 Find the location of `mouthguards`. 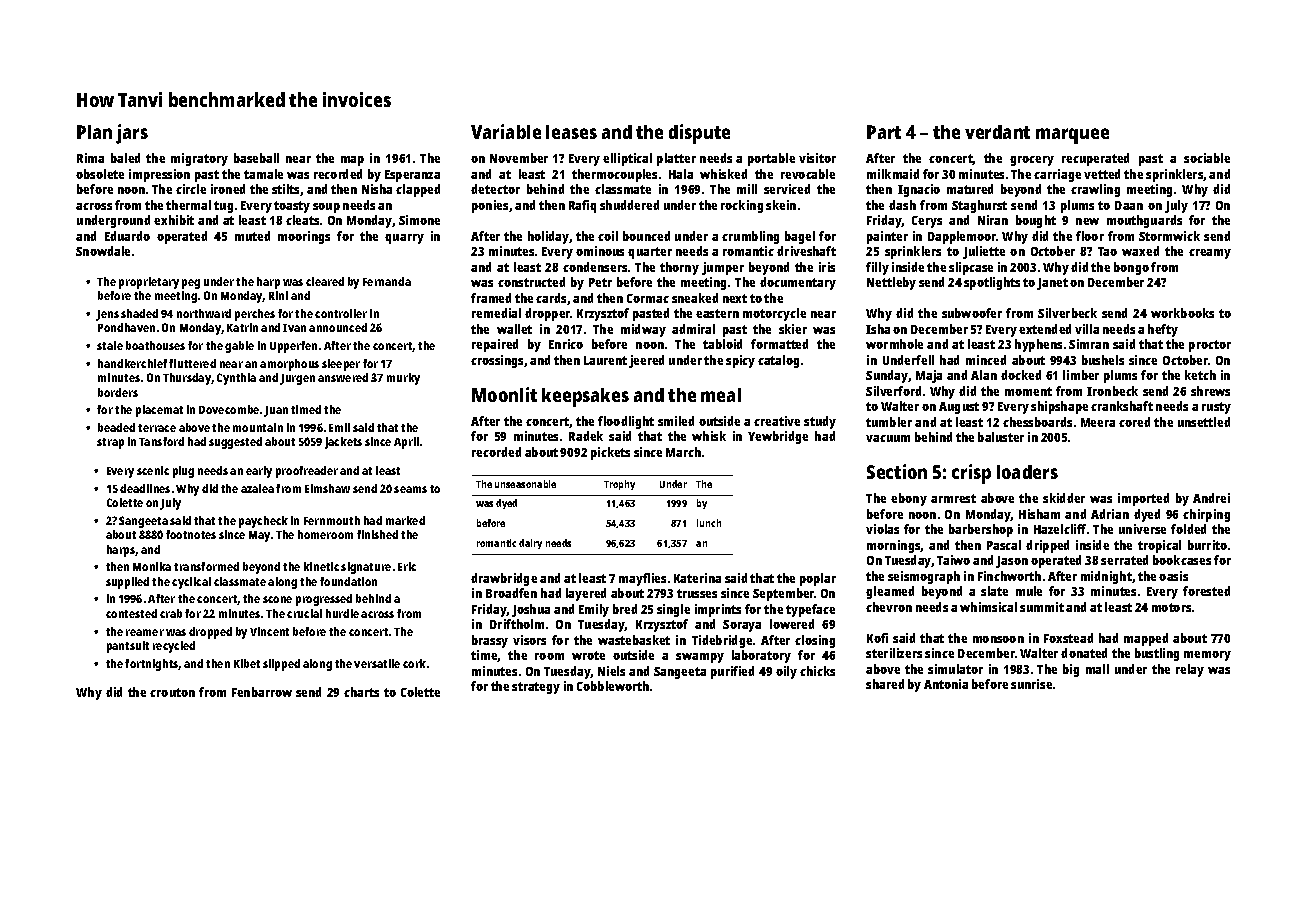

mouthguards is located at coordinates (1144, 221).
